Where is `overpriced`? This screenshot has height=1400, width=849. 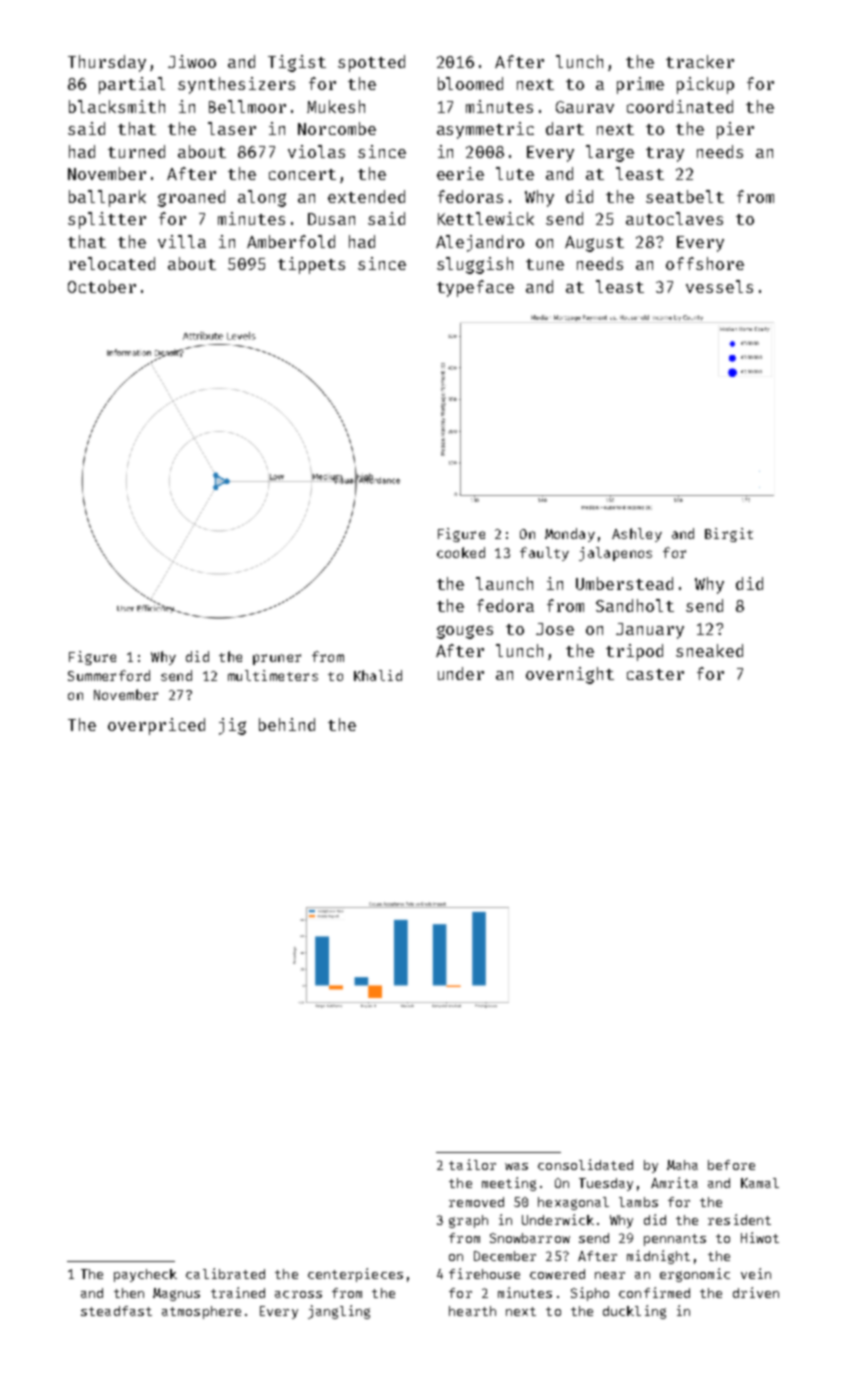 overpriced is located at coordinates (156, 726).
